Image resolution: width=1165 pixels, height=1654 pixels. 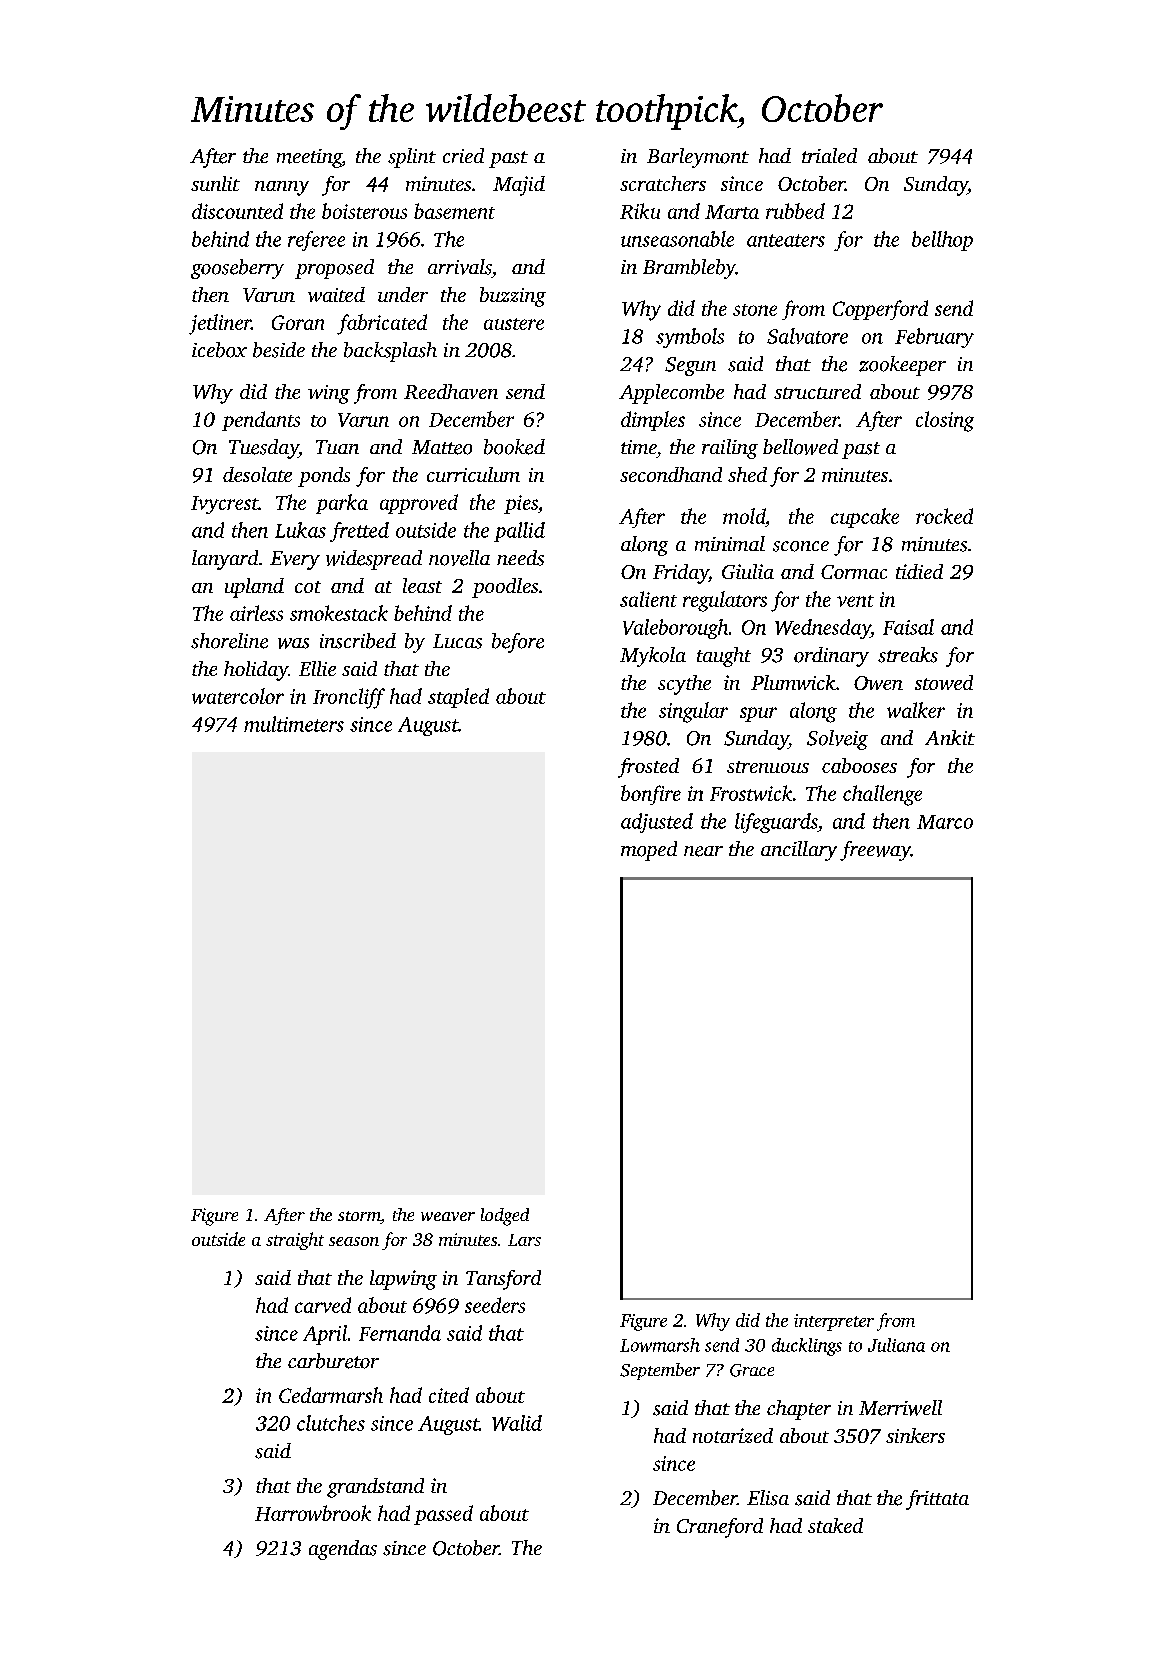 I want to click on backsplash, so click(x=390, y=352).
